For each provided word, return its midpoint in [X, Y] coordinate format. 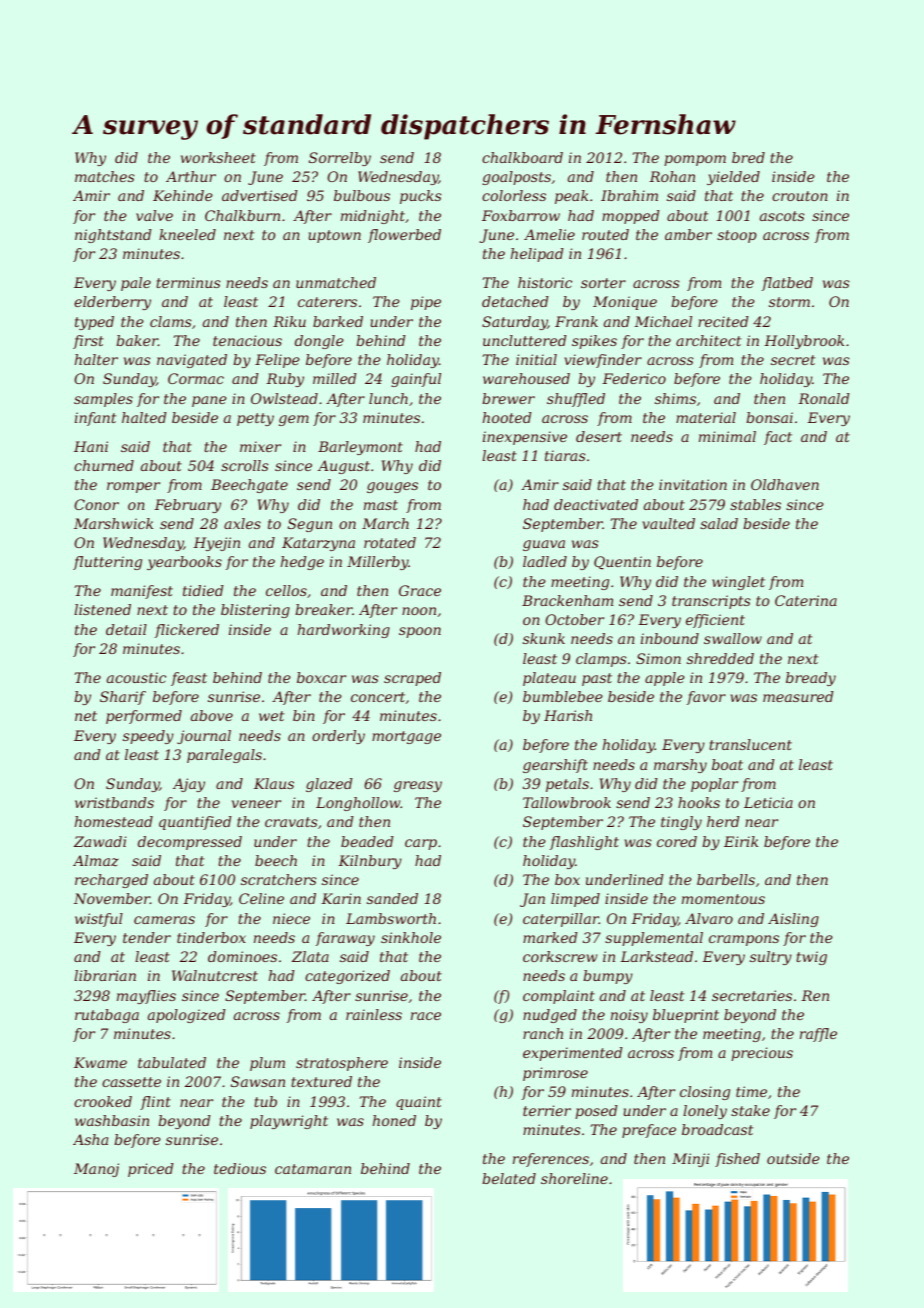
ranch [543, 1033]
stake [750, 1110]
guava [544, 545]
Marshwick [113, 523]
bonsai [769, 417]
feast [189, 679]
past [597, 679]
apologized [187, 1016]
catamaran [313, 1169]
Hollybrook [804, 342]
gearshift [555, 766]
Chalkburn [242, 215]
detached [515, 301]
